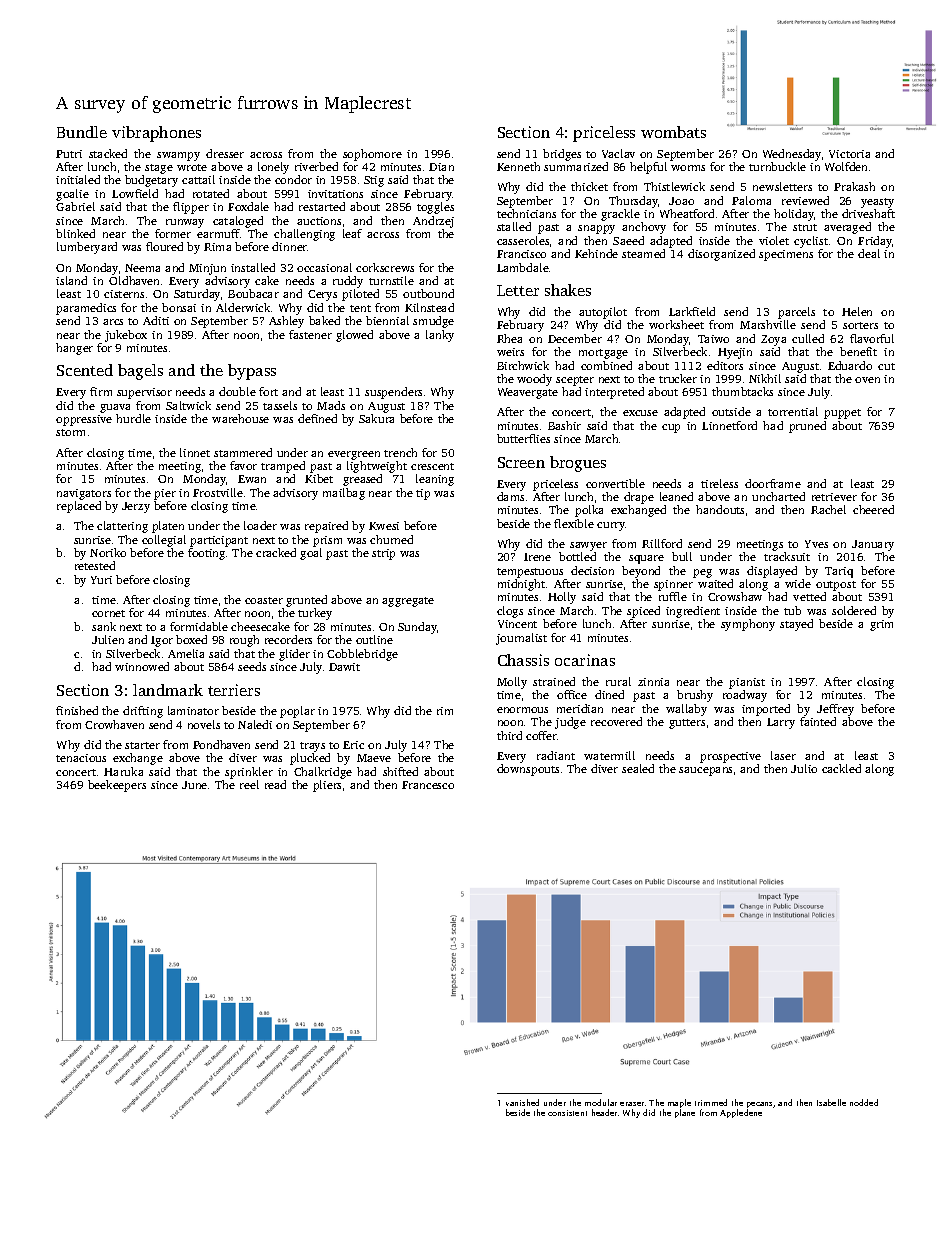 Image resolution: width=952 pixels, height=1233 pixels. What do you see at coordinates (528, 393) in the image?
I see `Weavergate` at bounding box center [528, 393].
